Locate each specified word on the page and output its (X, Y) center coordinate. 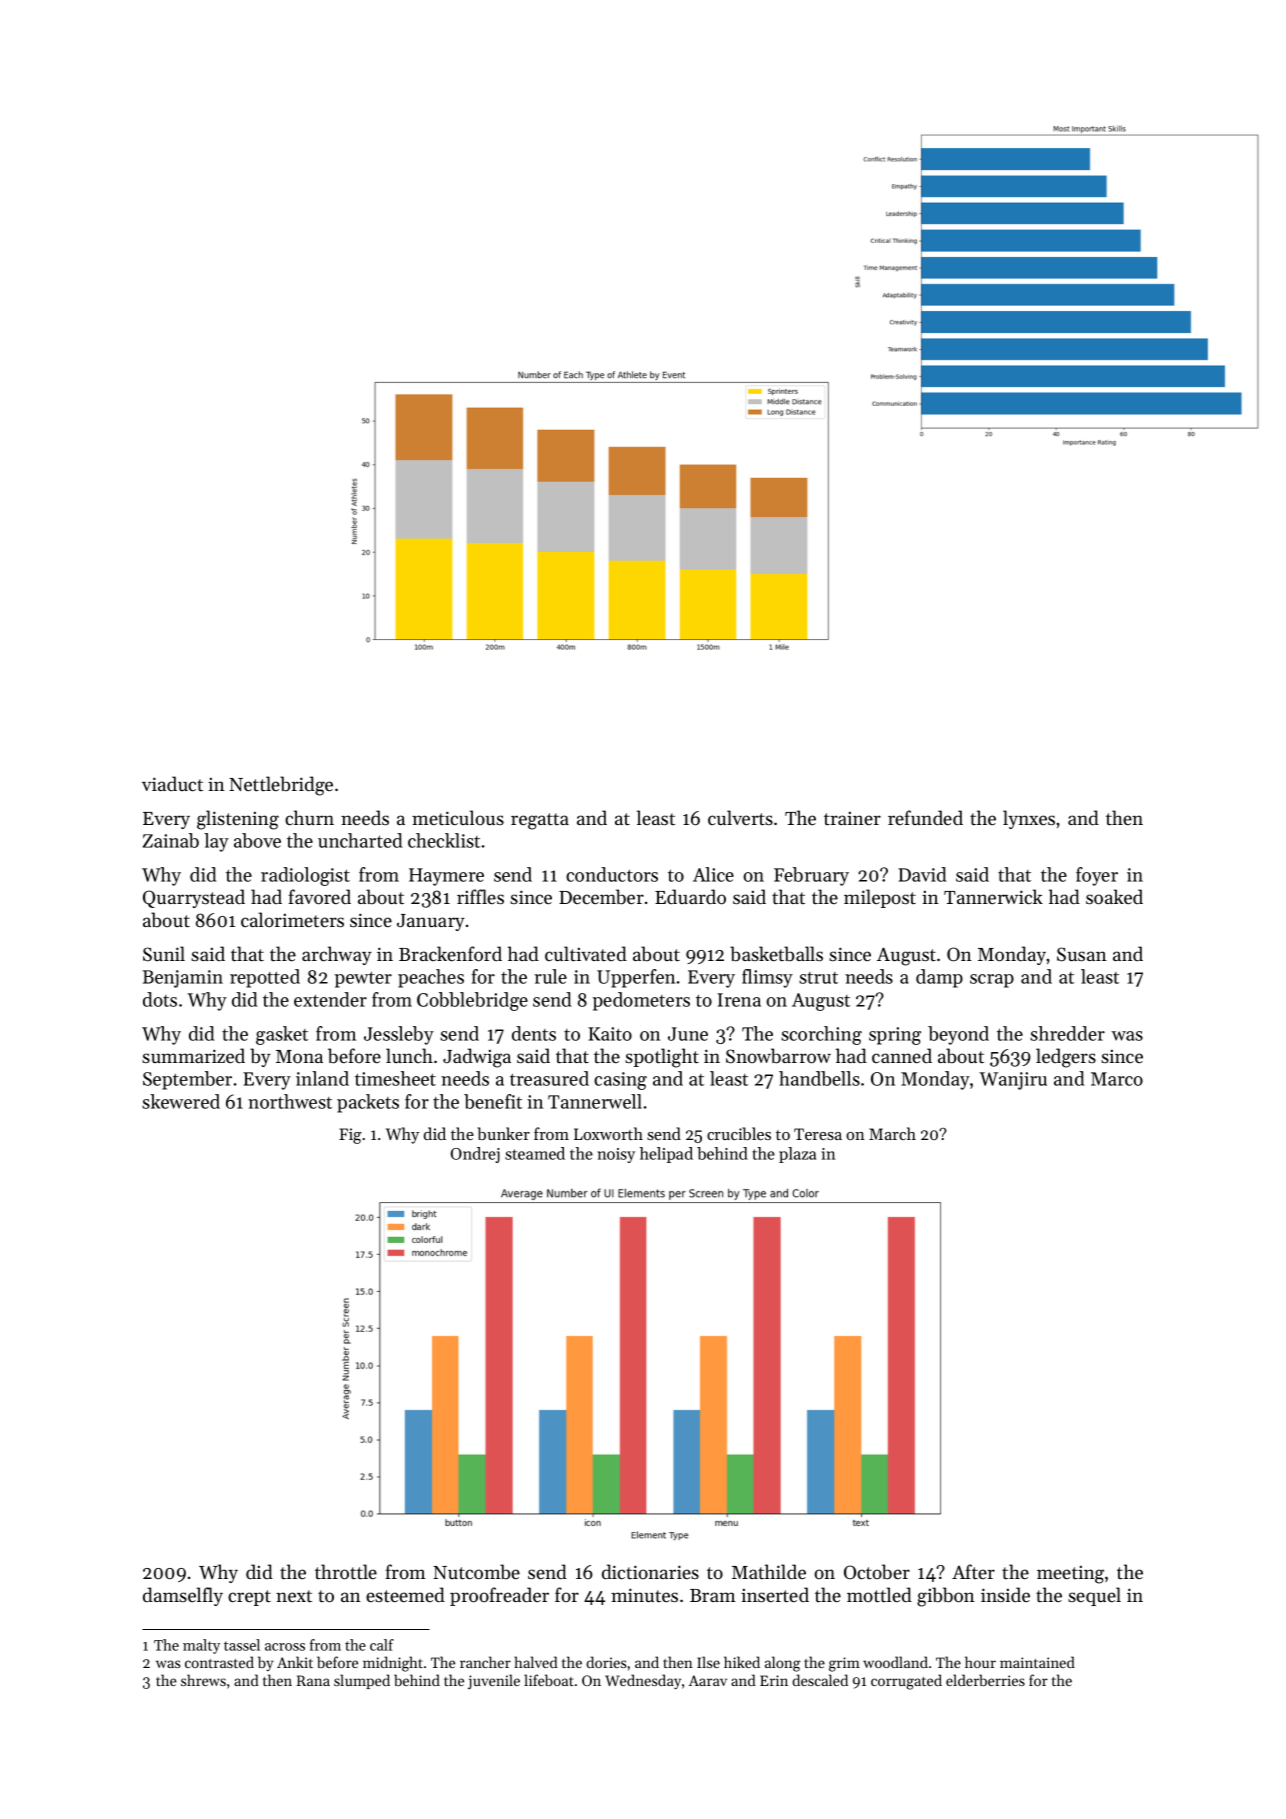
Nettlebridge (281, 786)
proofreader (499, 1596)
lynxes (1029, 819)
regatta (540, 821)
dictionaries (650, 1571)
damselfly (183, 1596)
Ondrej (475, 1155)
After (973, 1572)
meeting (1070, 1574)
